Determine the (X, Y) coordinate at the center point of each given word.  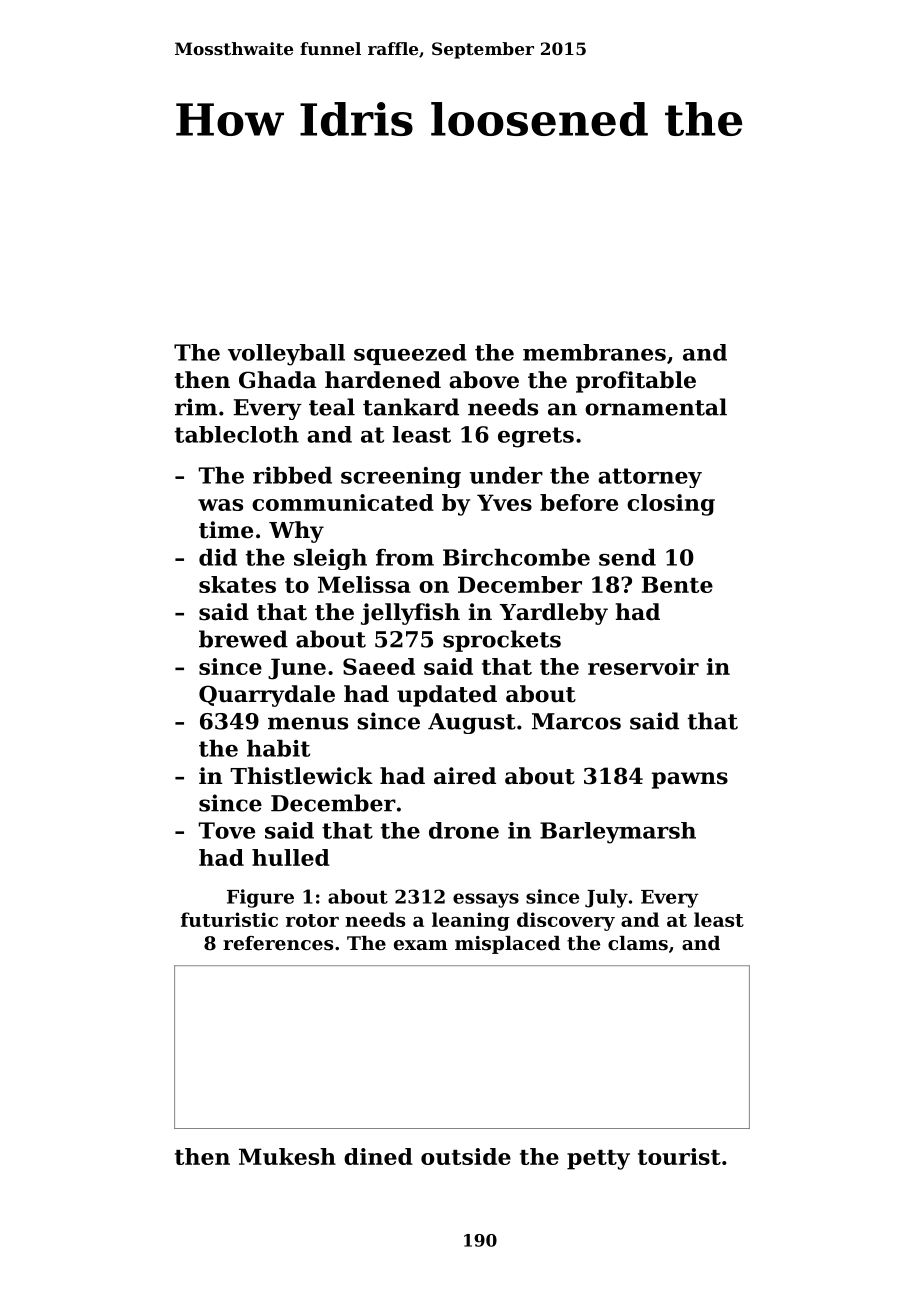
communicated (343, 502)
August (472, 723)
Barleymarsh (618, 833)
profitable (636, 382)
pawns (690, 780)
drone (464, 830)
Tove (226, 830)
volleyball (286, 355)
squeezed (410, 354)
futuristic (229, 919)
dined (378, 1156)
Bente (677, 584)
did (218, 557)
